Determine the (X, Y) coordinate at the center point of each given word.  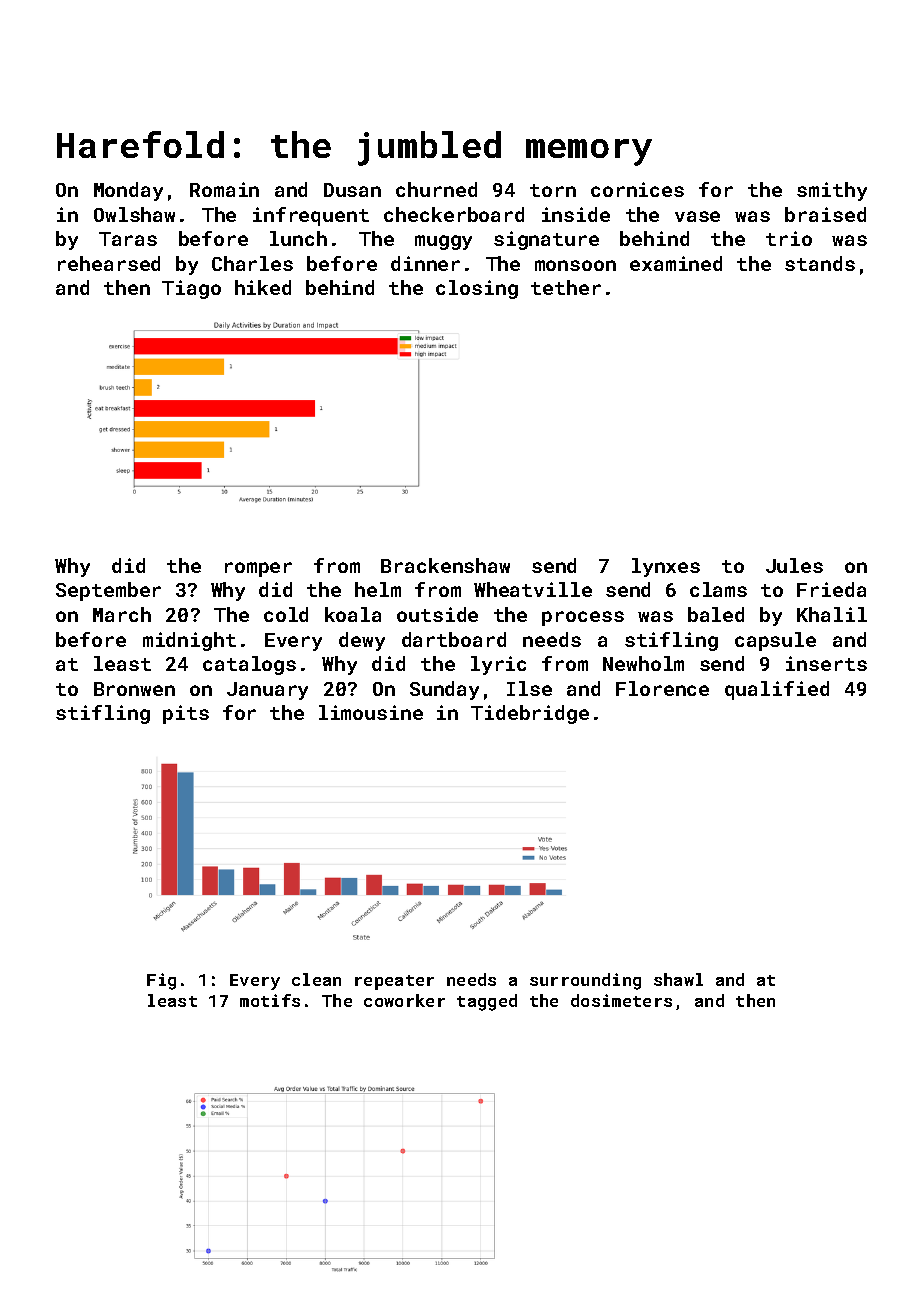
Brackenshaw (445, 565)
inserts (826, 663)
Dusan (352, 190)
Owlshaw (134, 214)
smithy (832, 191)
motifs (270, 1000)
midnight (189, 641)
